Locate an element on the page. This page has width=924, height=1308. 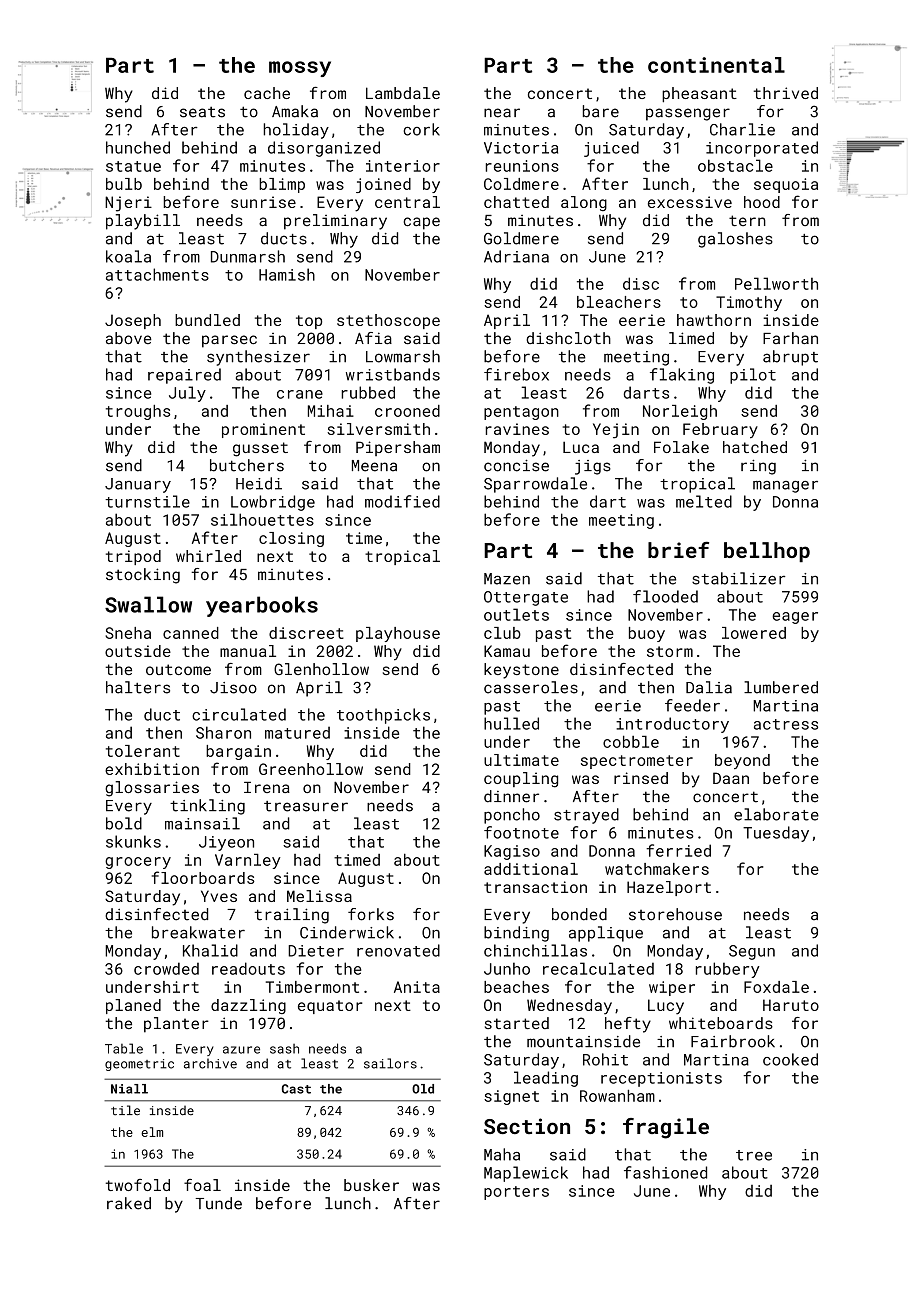
Adriana is located at coordinates (516, 256).
